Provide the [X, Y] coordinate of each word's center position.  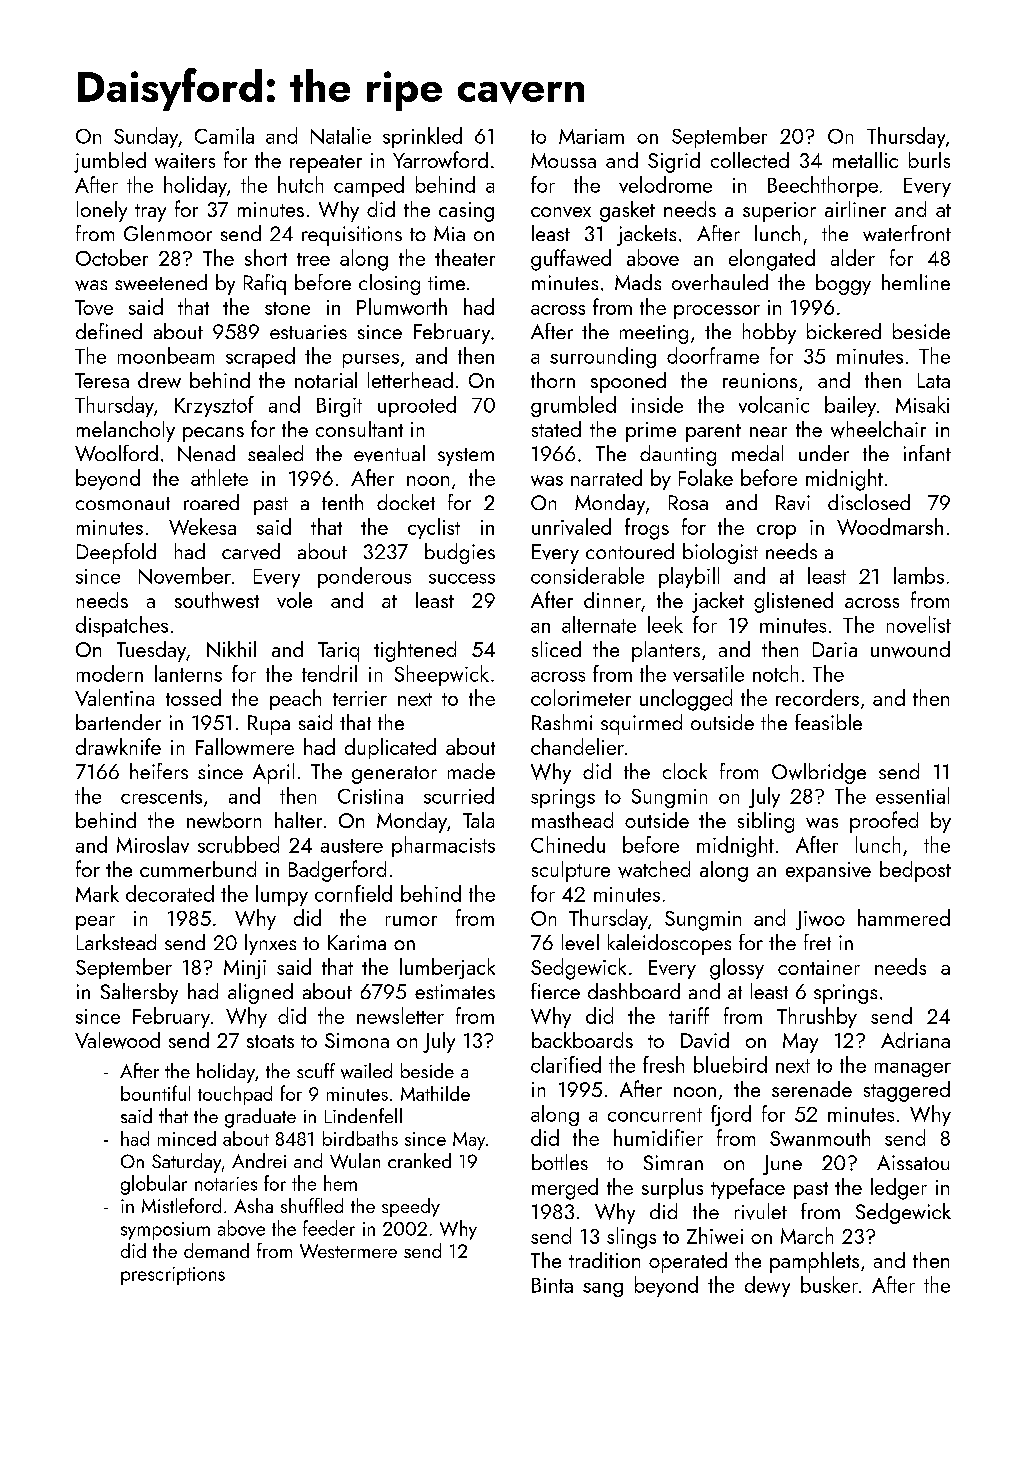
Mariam [591, 136]
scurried [459, 795]
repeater [326, 164]
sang [603, 1290]
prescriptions [173, 1276]
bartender [118, 722]
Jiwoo [820, 920]
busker [829, 1284]
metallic [865, 160]
